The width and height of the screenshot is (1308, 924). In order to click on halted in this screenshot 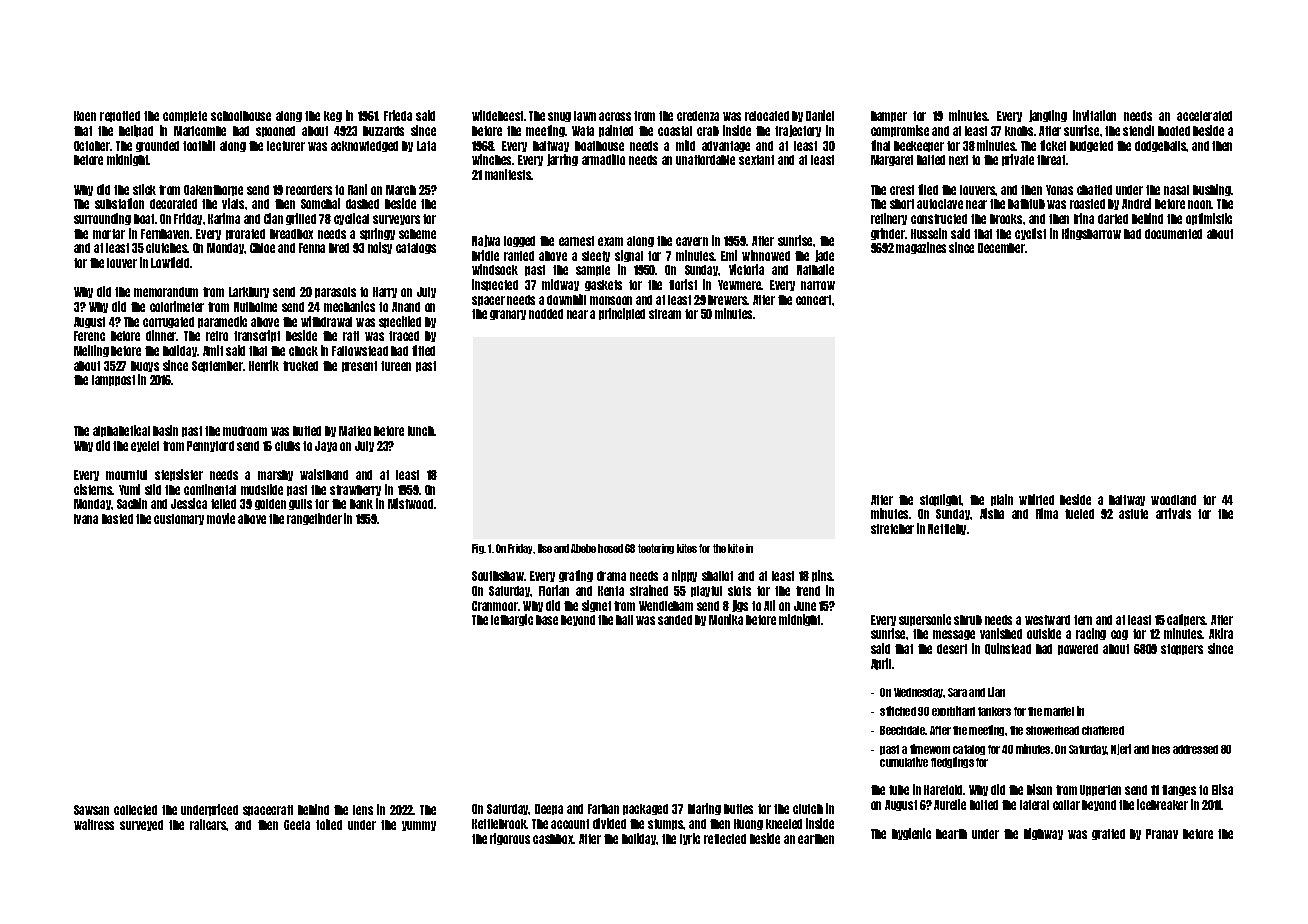, I will do `click(931, 160)`.
